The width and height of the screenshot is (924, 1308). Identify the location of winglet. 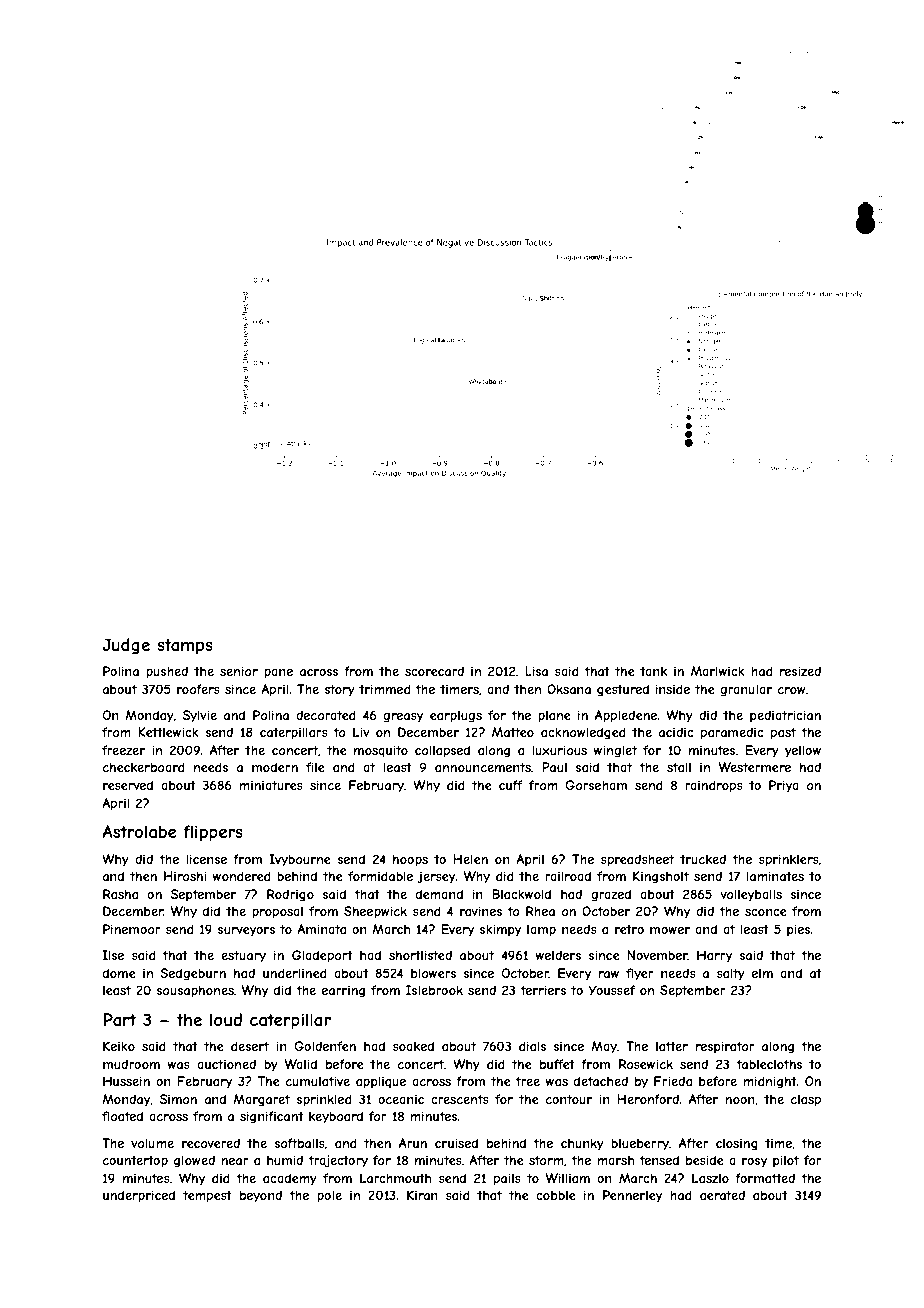
(615, 751).
